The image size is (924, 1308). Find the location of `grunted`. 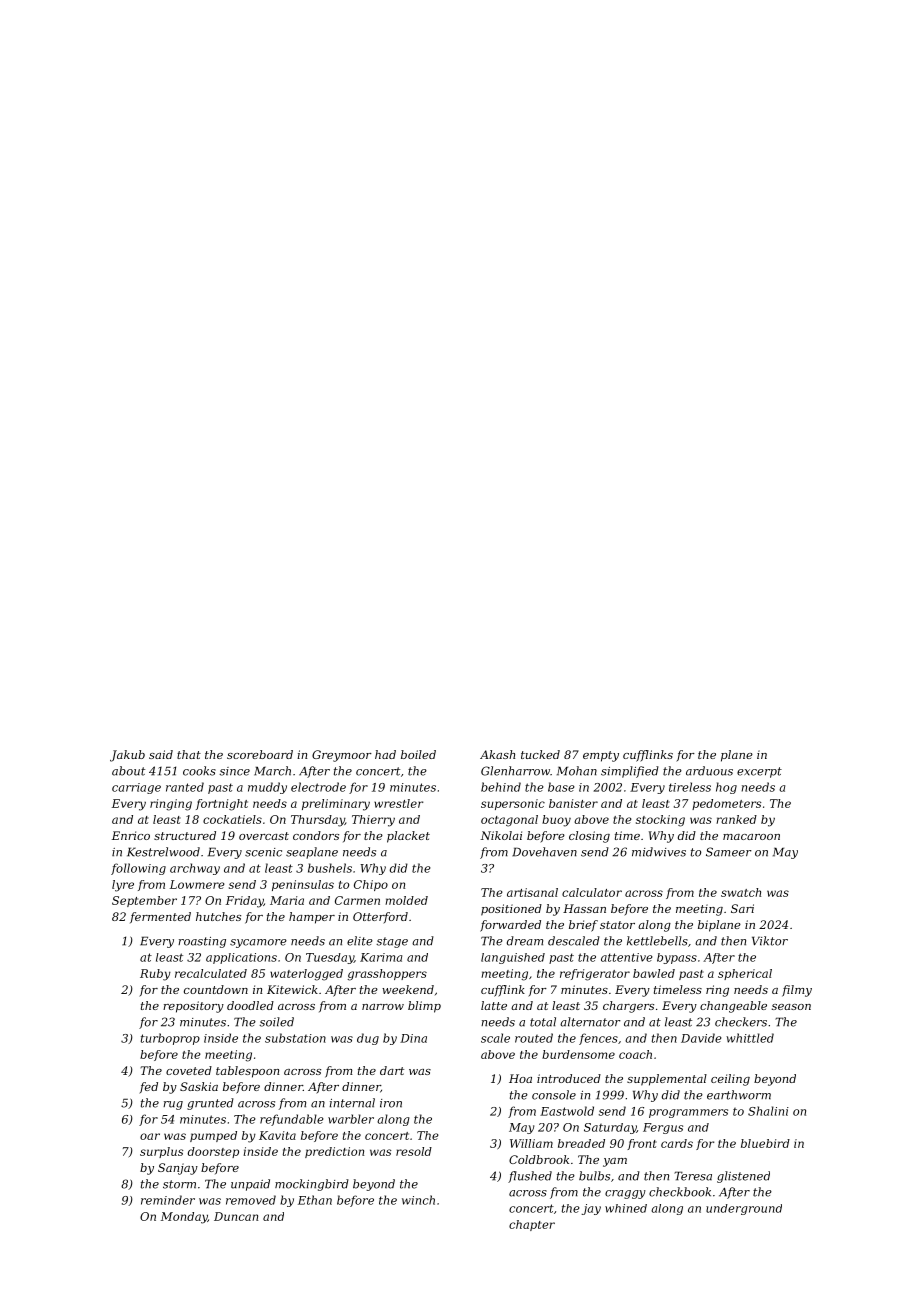

grunted is located at coordinates (210, 1104).
